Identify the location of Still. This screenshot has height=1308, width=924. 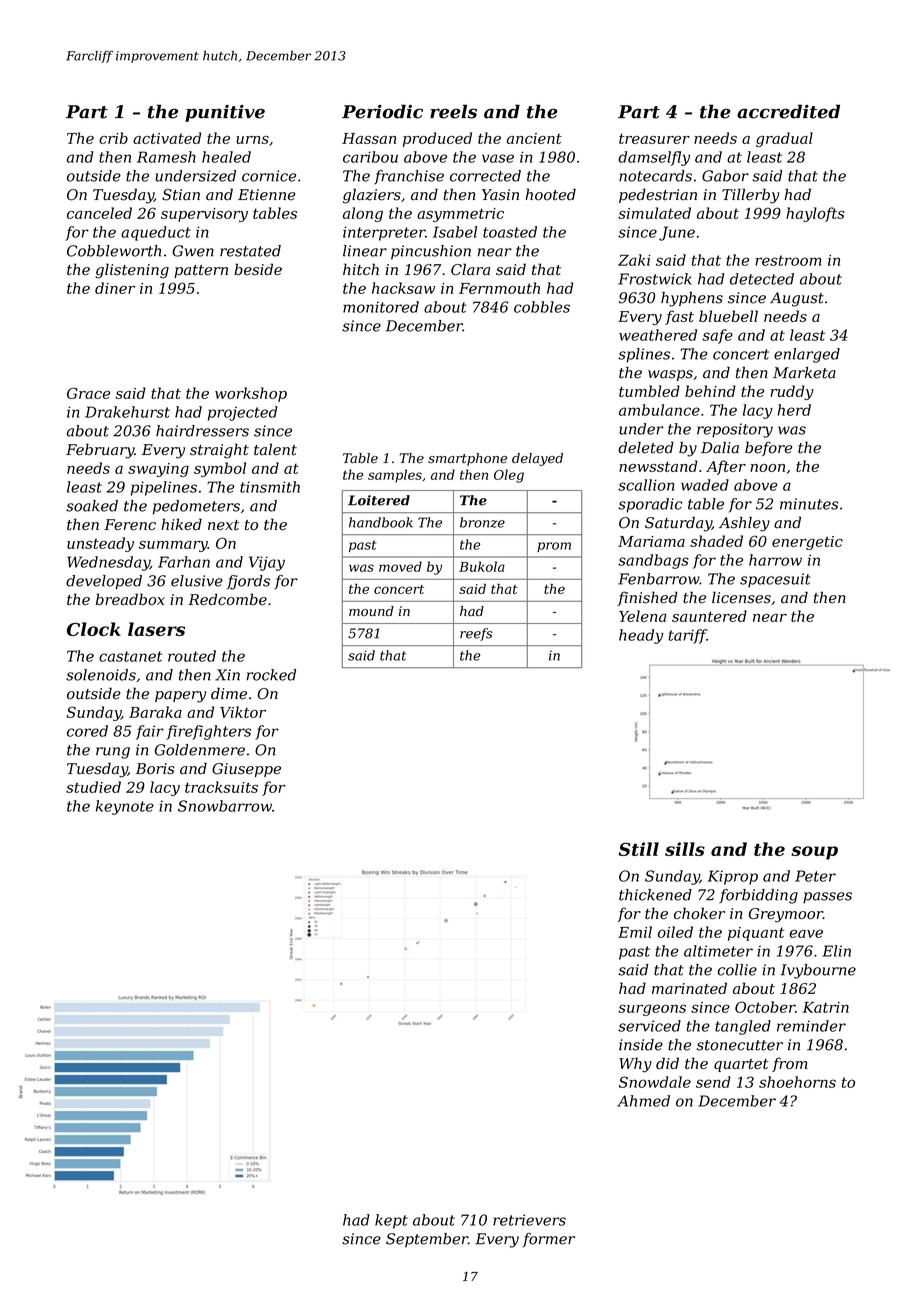
(638, 849).
